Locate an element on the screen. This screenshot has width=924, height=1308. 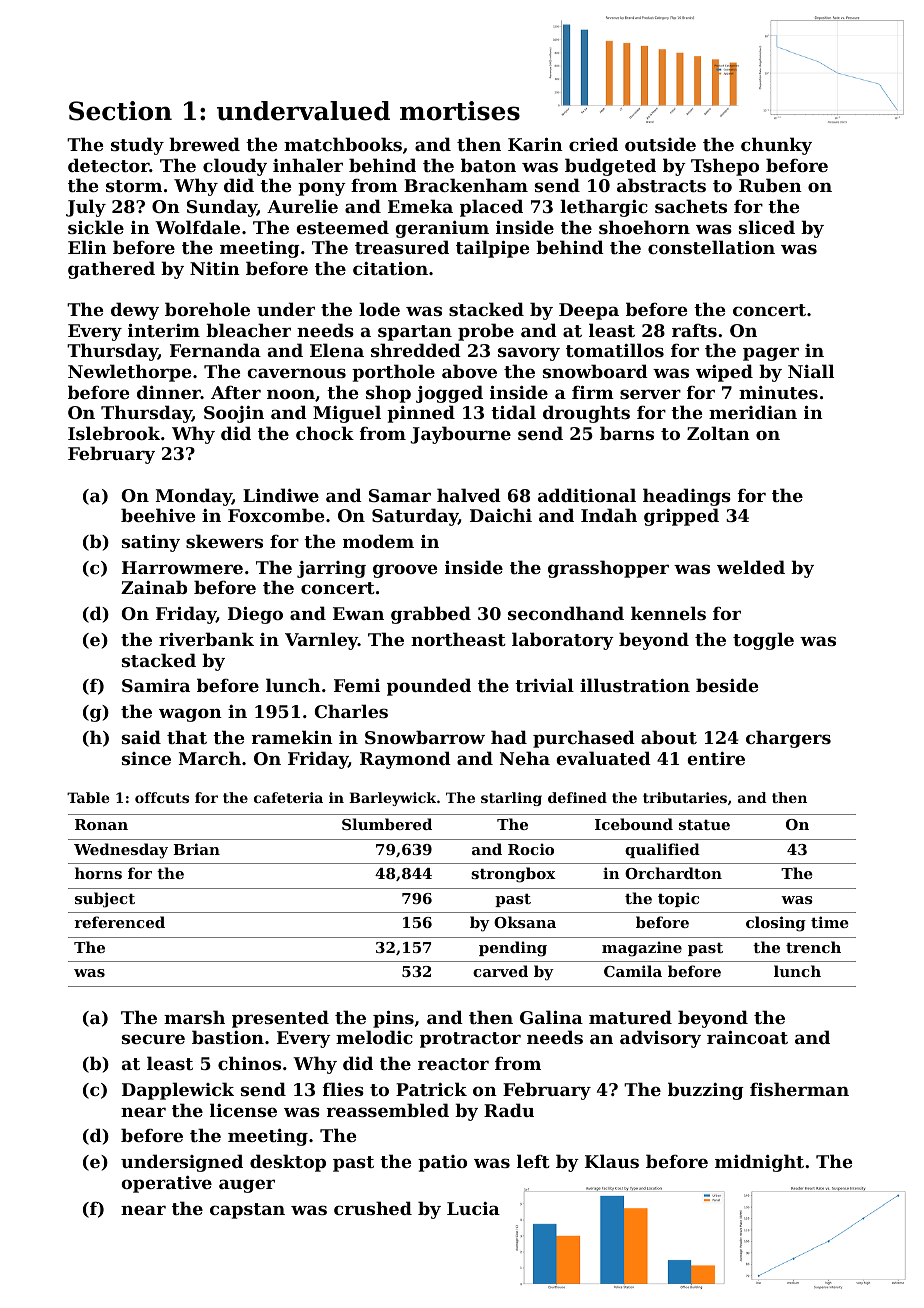
time is located at coordinates (830, 922).
